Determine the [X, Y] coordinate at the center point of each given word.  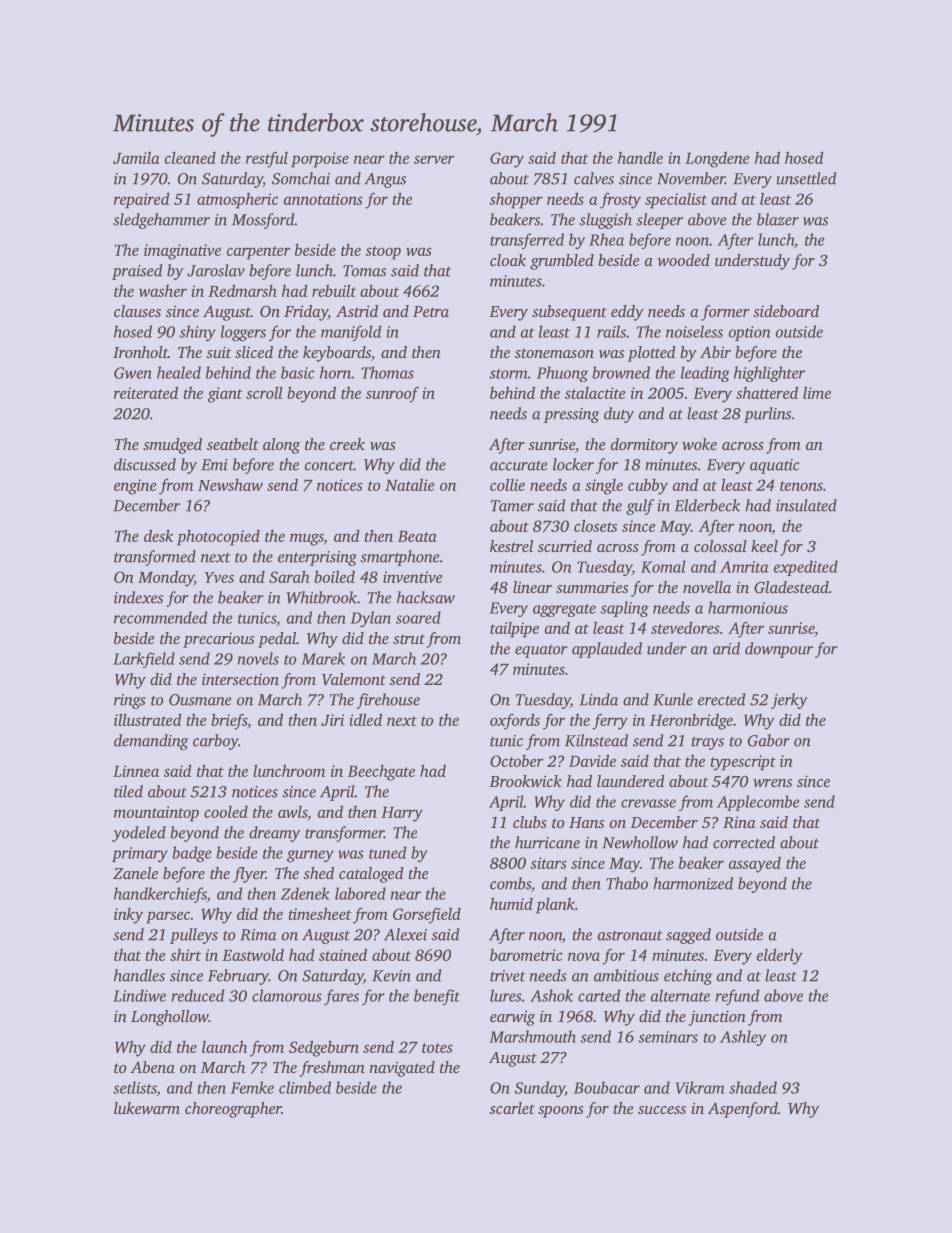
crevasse [648, 803]
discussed [145, 464]
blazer [778, 219]
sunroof [392, 395]
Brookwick [525, 781]
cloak [508, 260]
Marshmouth [533, 1036]
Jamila [136, 157]
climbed [305, 1087]
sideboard [786, 311]
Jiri [332, 720]
